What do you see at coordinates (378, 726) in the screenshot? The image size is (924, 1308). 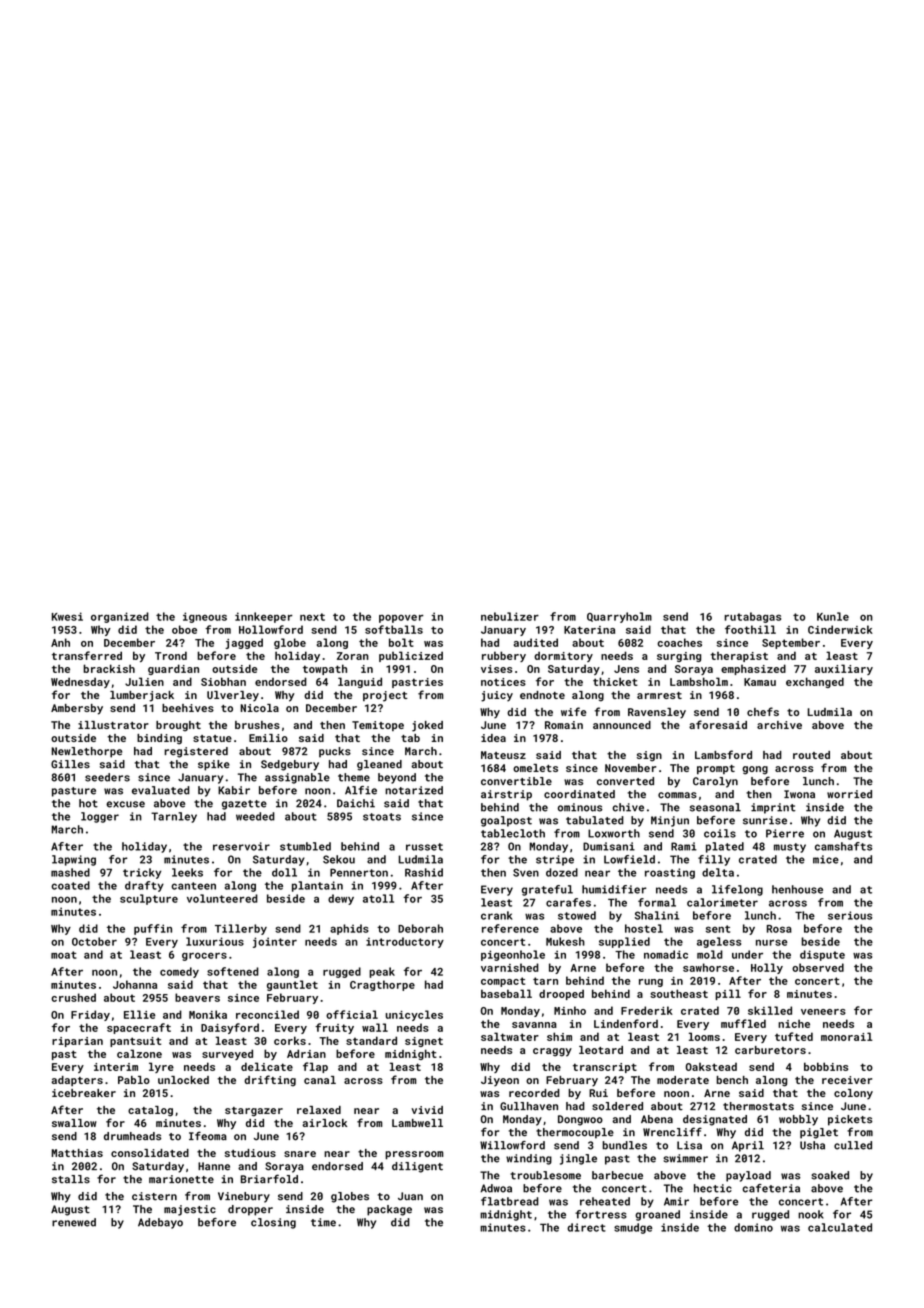 I see `Temitope` at bounding box center [378, 726].
